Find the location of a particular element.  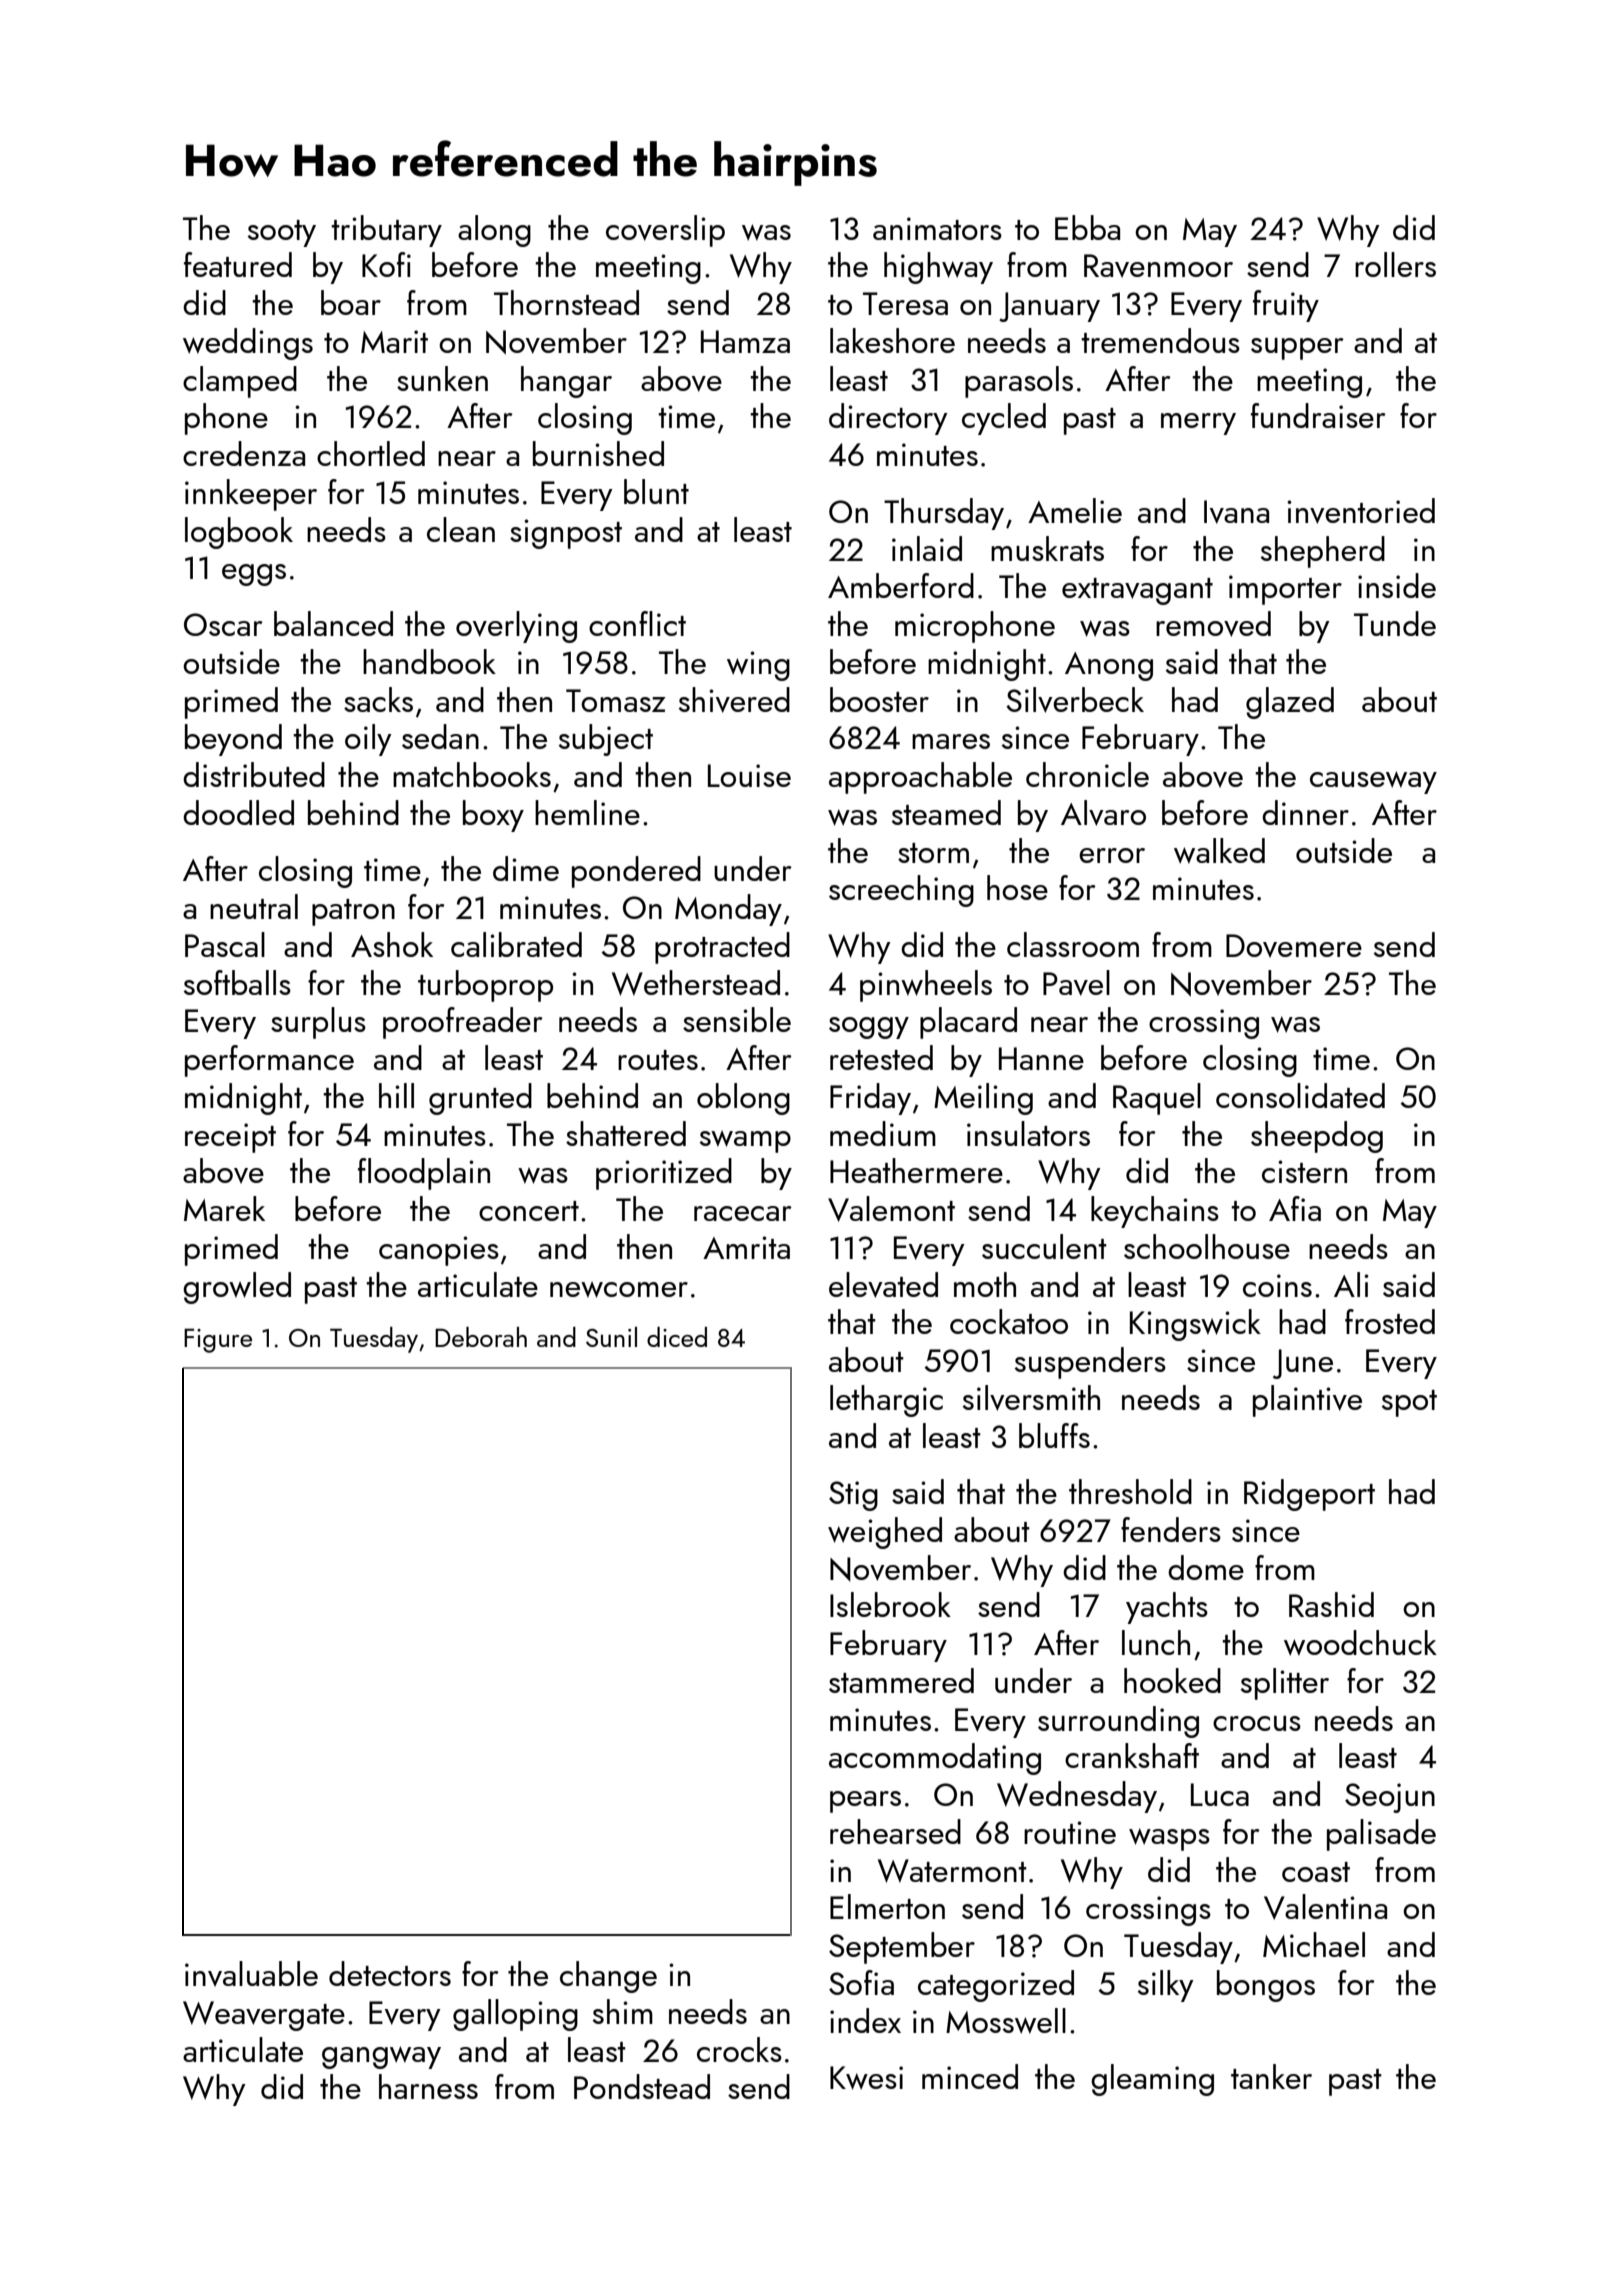

Weavergate is located at coordinates (264, 2016).
